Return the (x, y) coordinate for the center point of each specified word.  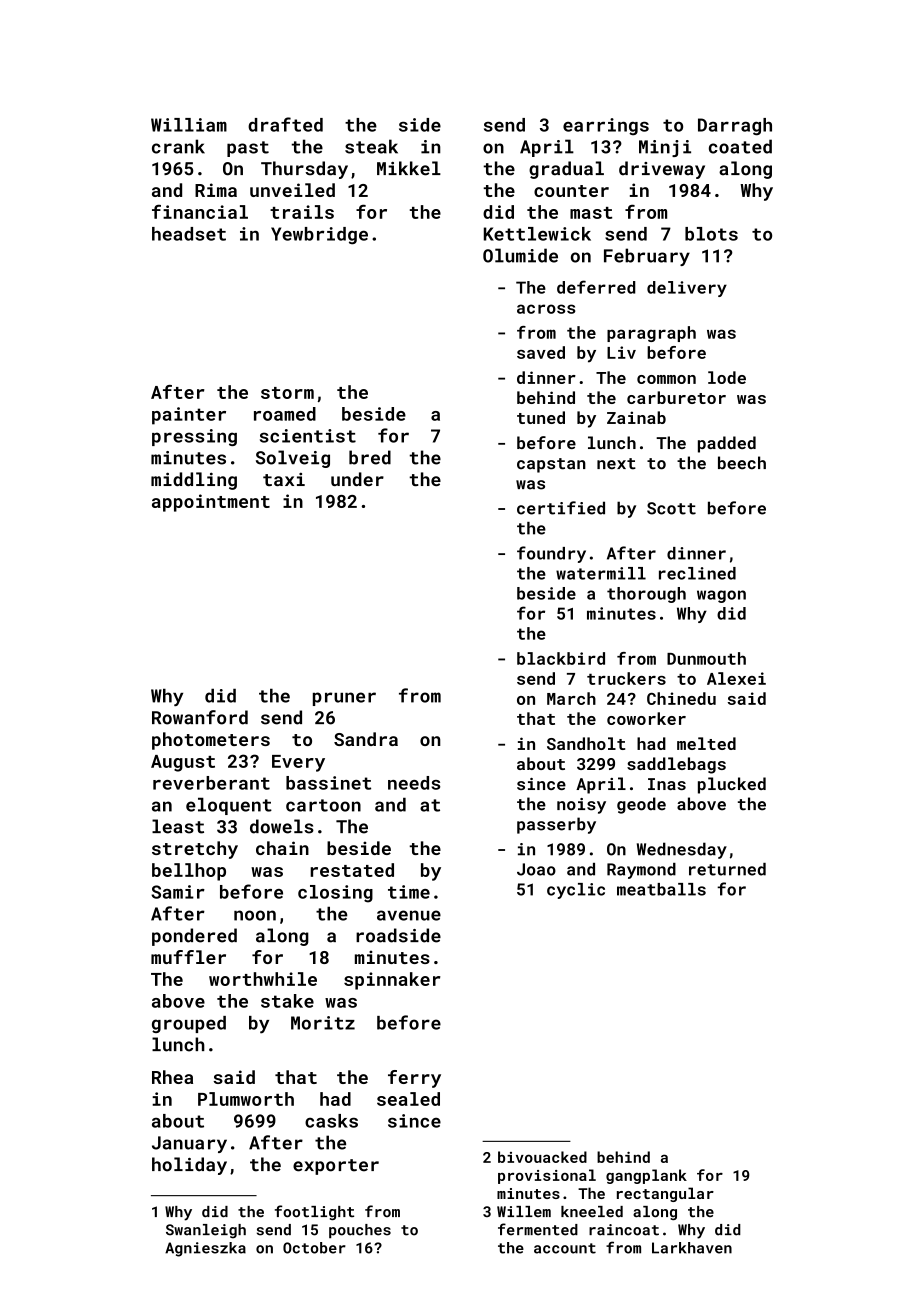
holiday (189, 1166)
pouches (360, 1231)
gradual (566, 170)
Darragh (735, 127)
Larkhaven (692, 1248)
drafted (285, 124)
